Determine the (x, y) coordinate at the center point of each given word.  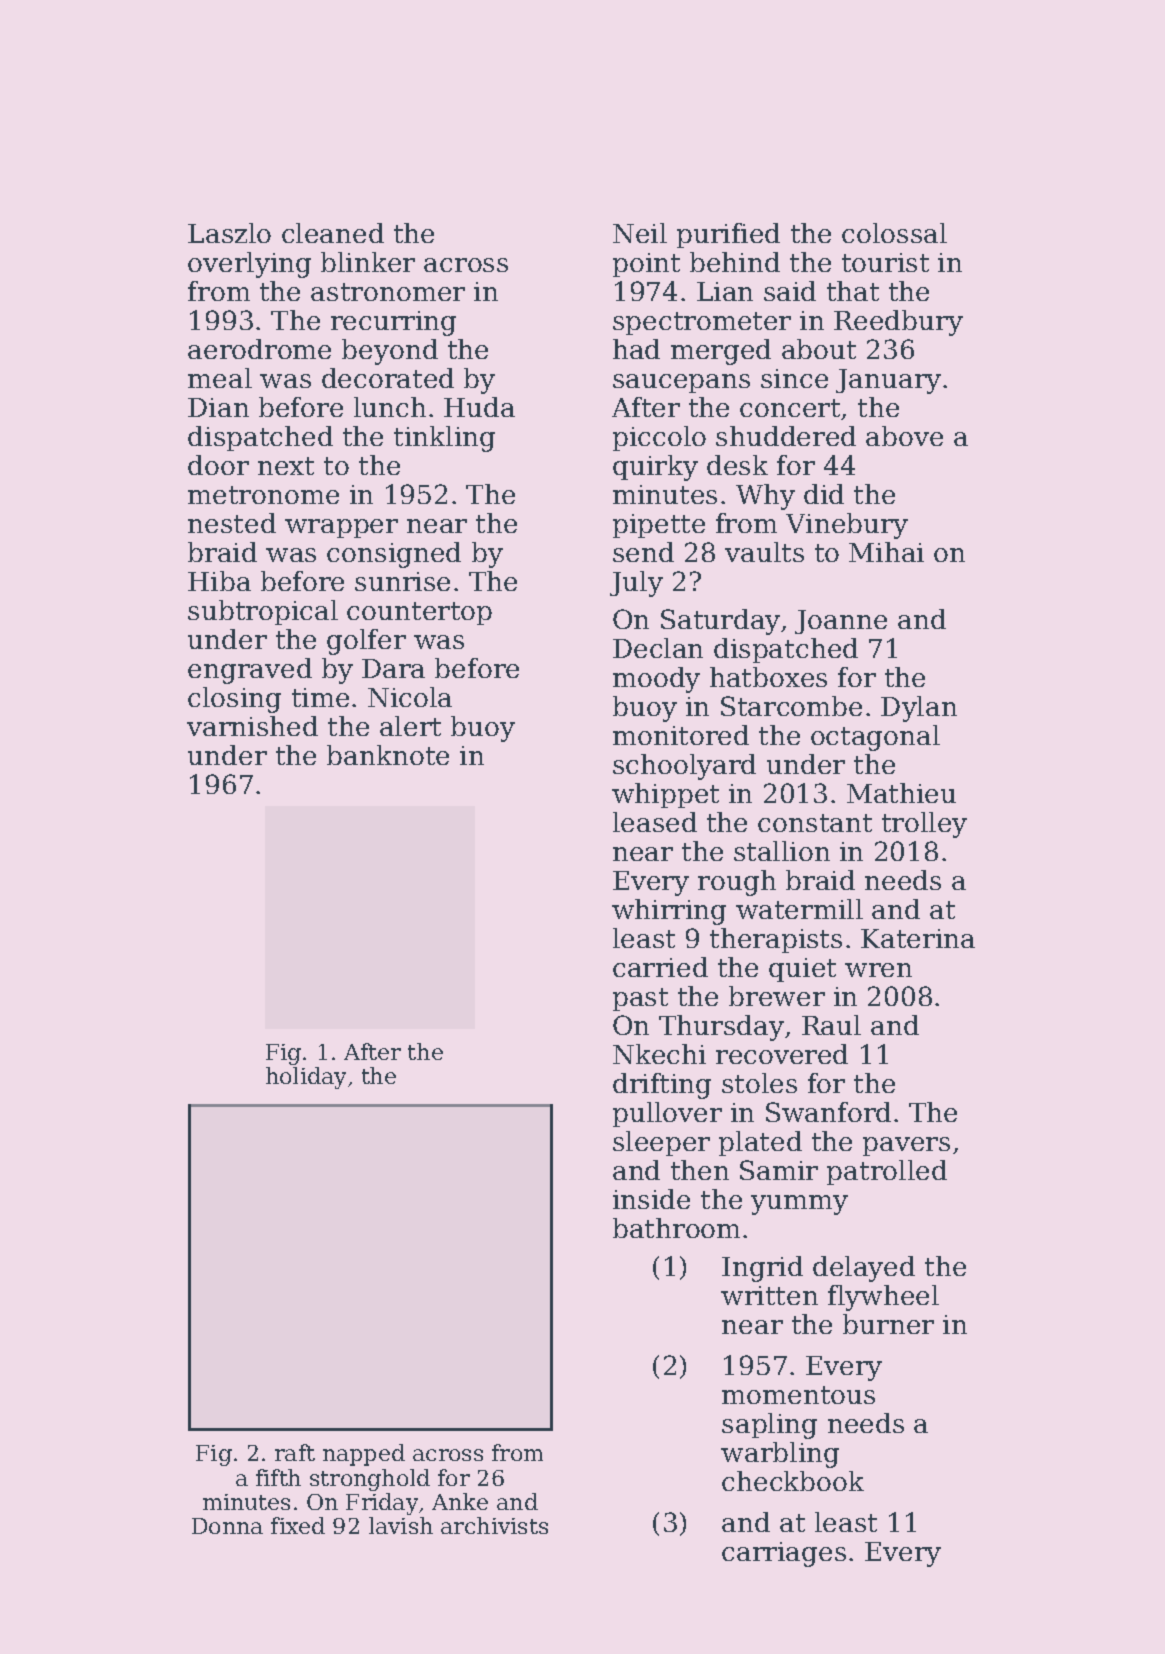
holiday (306, 1078)
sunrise (402, 581)
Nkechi (659, 1054)
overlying (249, 265)
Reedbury (898, 323)
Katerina (918, 938)
